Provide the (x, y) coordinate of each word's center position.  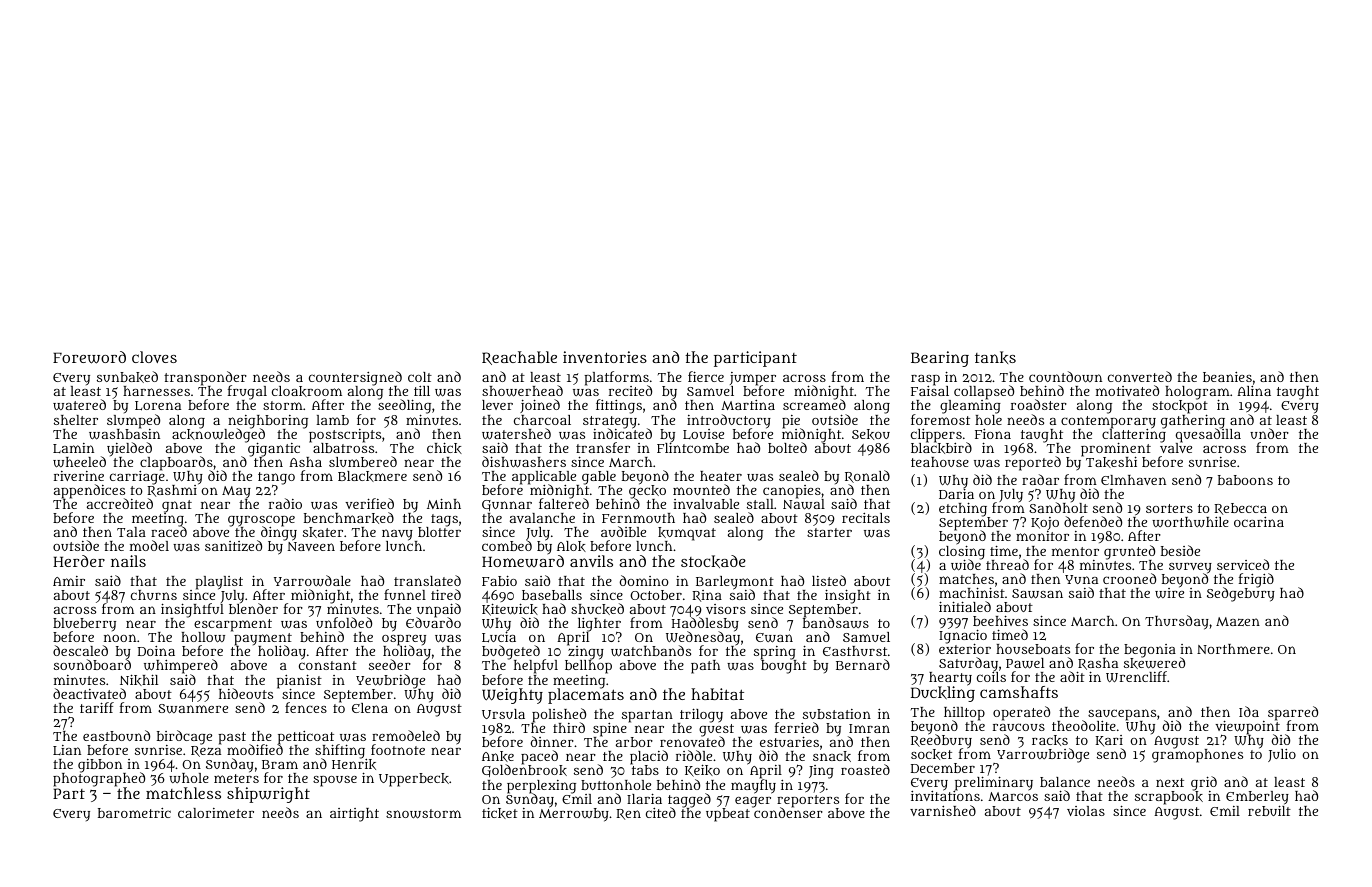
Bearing (940, 359)
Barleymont (735, 583)
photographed (99, 780)
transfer (603, 447)
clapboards (176, 463)
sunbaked (127, 377)
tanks (995, 357)
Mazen (1238, 621)
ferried (797, 727)
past (232, 738)
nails (128, 561)
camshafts (1019, 692)
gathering (1193, 421)
